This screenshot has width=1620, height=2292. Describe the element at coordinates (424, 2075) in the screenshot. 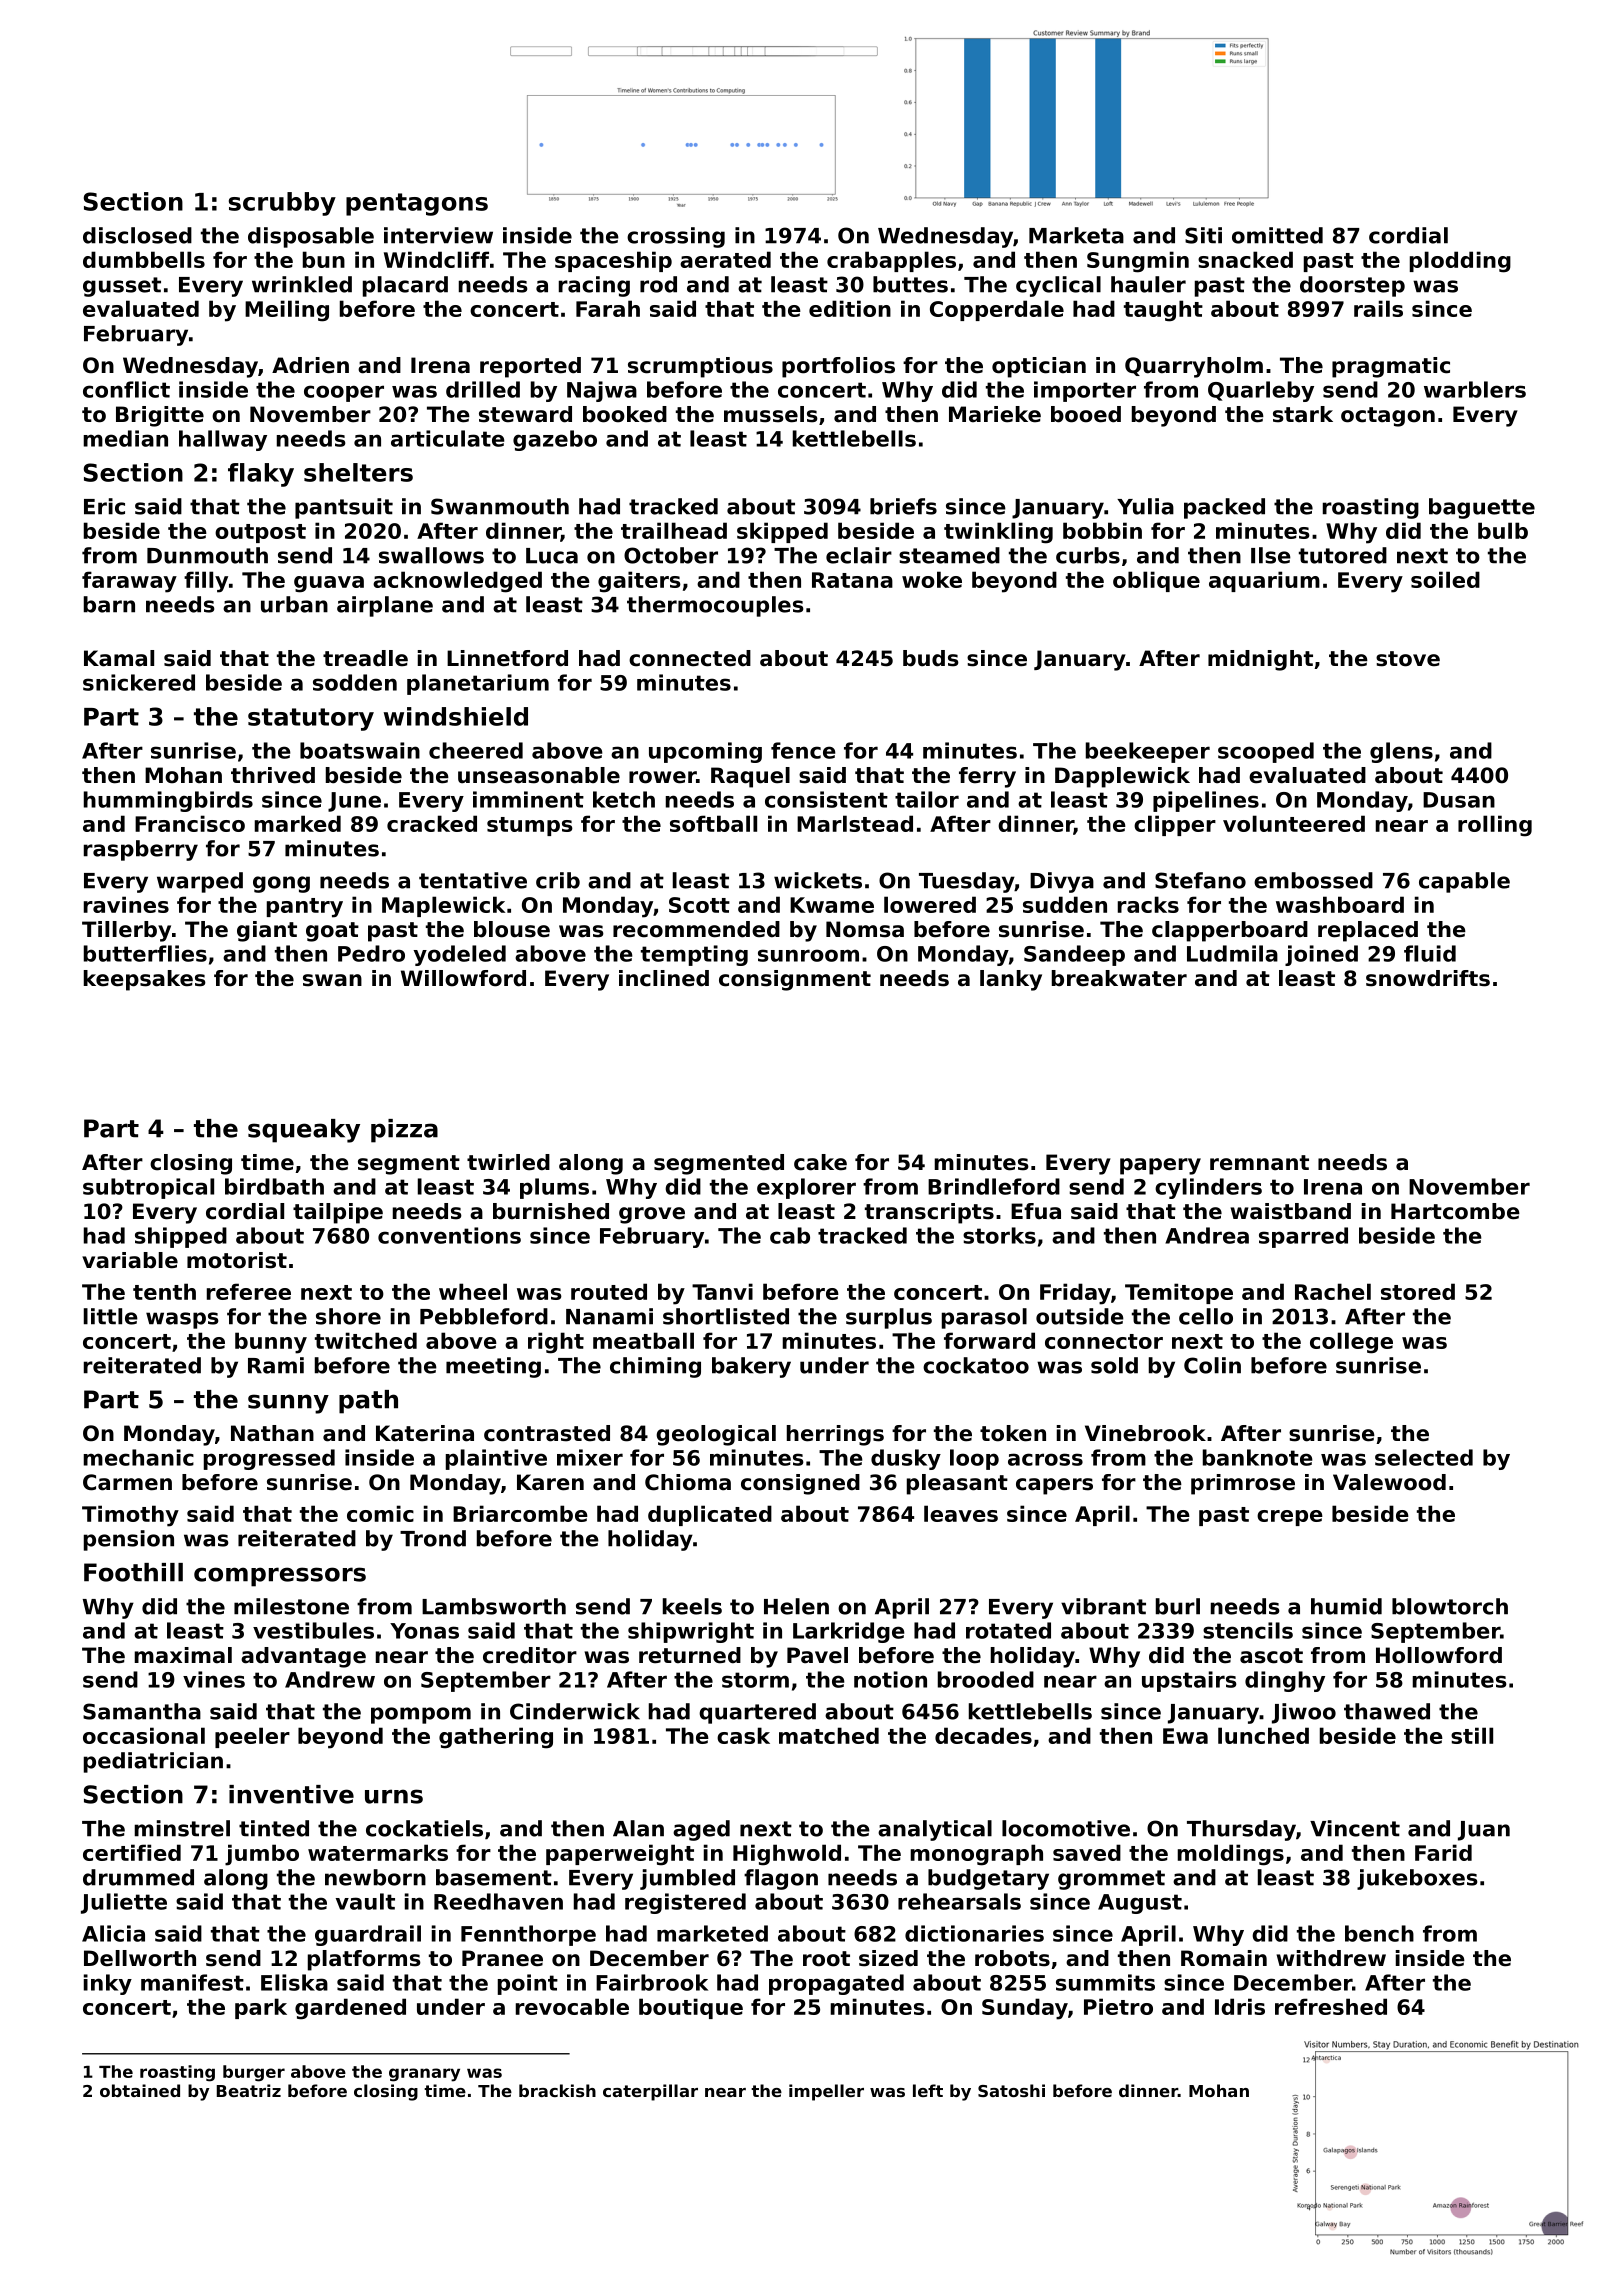

I see `granary` at that location.
